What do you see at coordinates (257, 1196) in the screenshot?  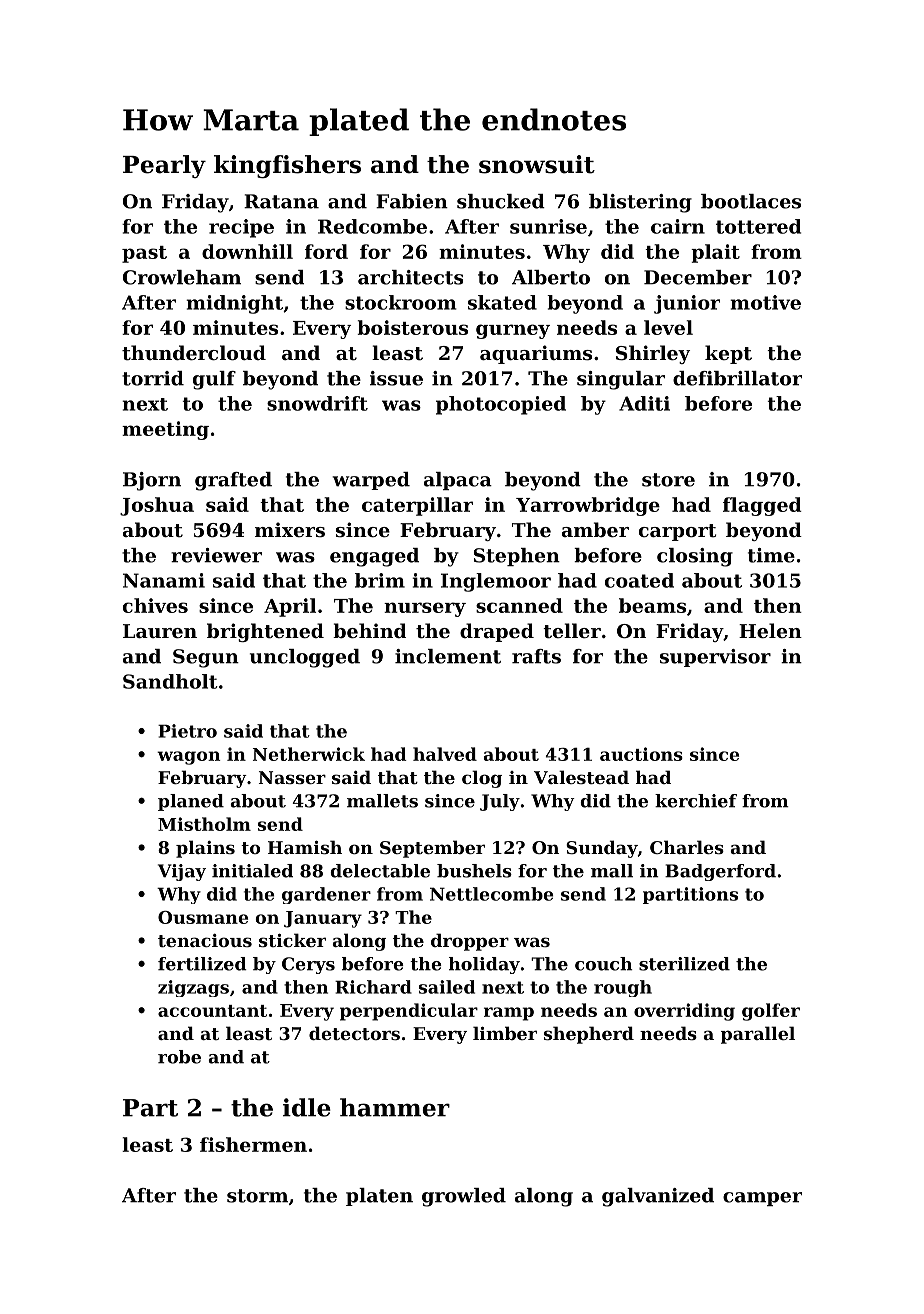 I see `storm` at bounding box center [257, 1196].
